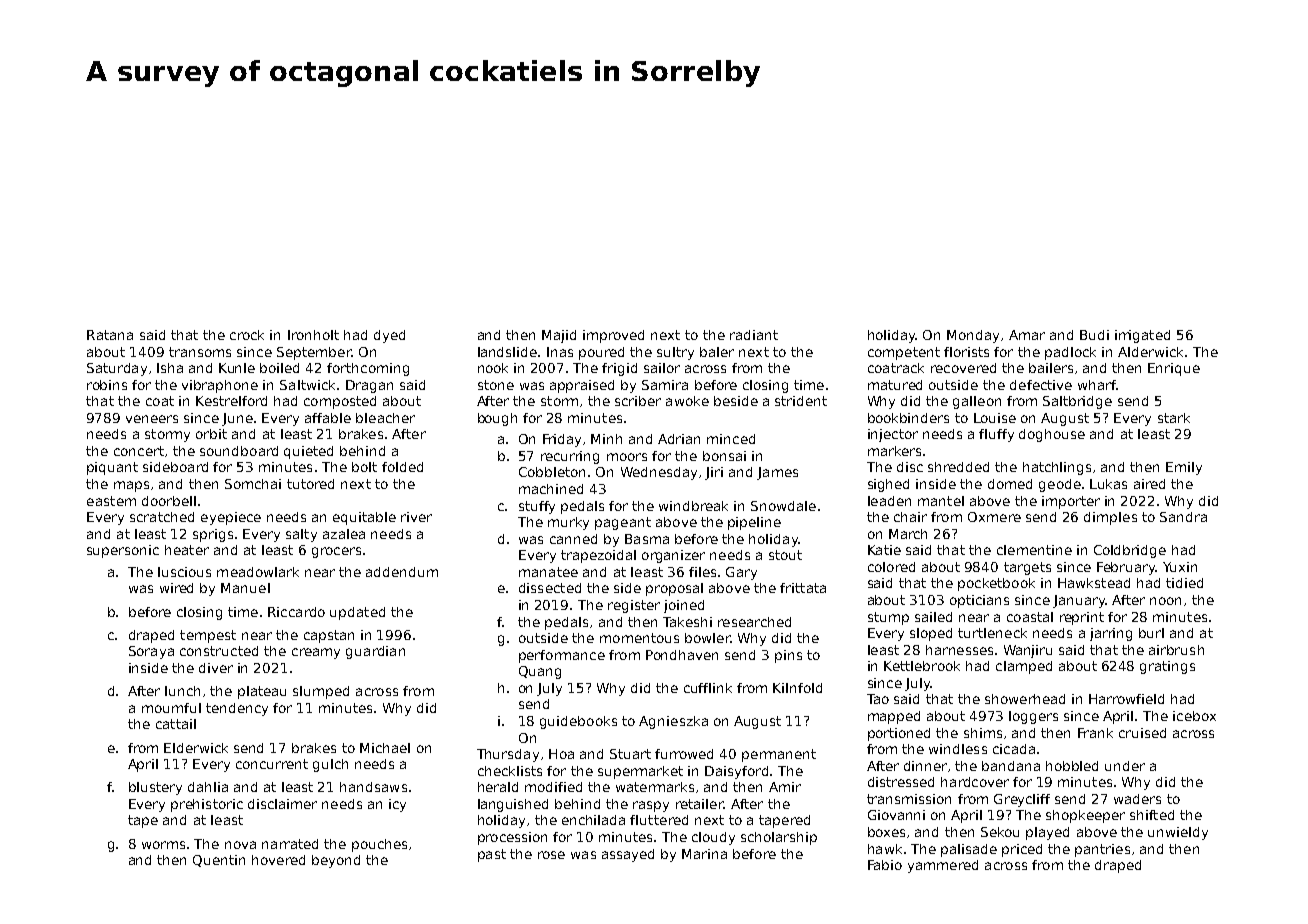 This screenshot has width=1308, height=924. What do you see at coordinates (493, 368) in the screenshot?
I see `nook` at bounding box center [493, 368].
